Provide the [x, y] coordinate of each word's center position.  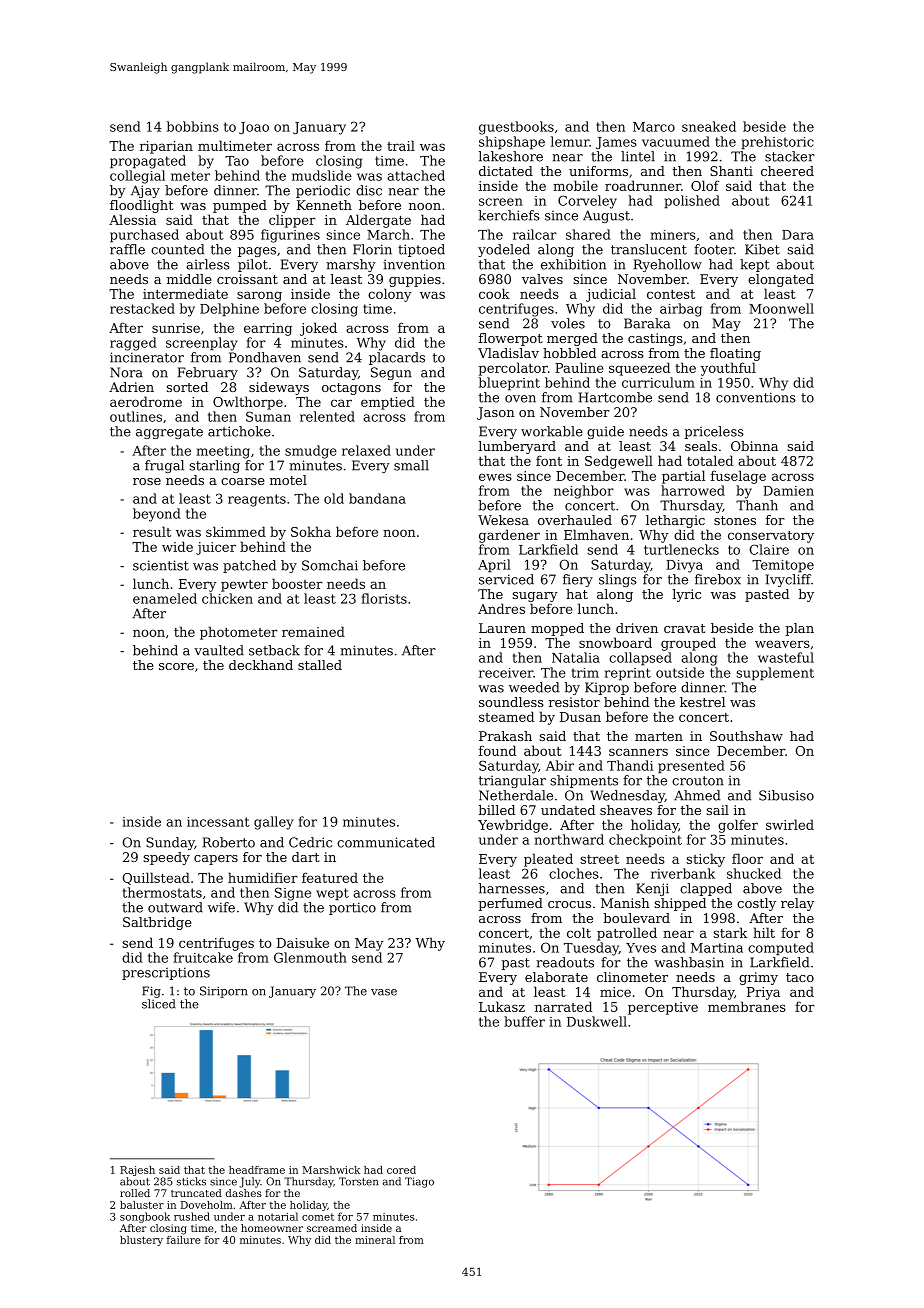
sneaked [709, 126]
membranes [747, 1006]
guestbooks [516, 128]
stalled [320, 665]
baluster [142, 1205]
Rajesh [137, 1171]
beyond [157, 515]
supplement [775, 674]
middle [189, 279]
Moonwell [781, 308]
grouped [688, 644]
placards [397, 358]
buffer [524, 1021]
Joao [254, 128]
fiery [578, 580]
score [176, 666]
